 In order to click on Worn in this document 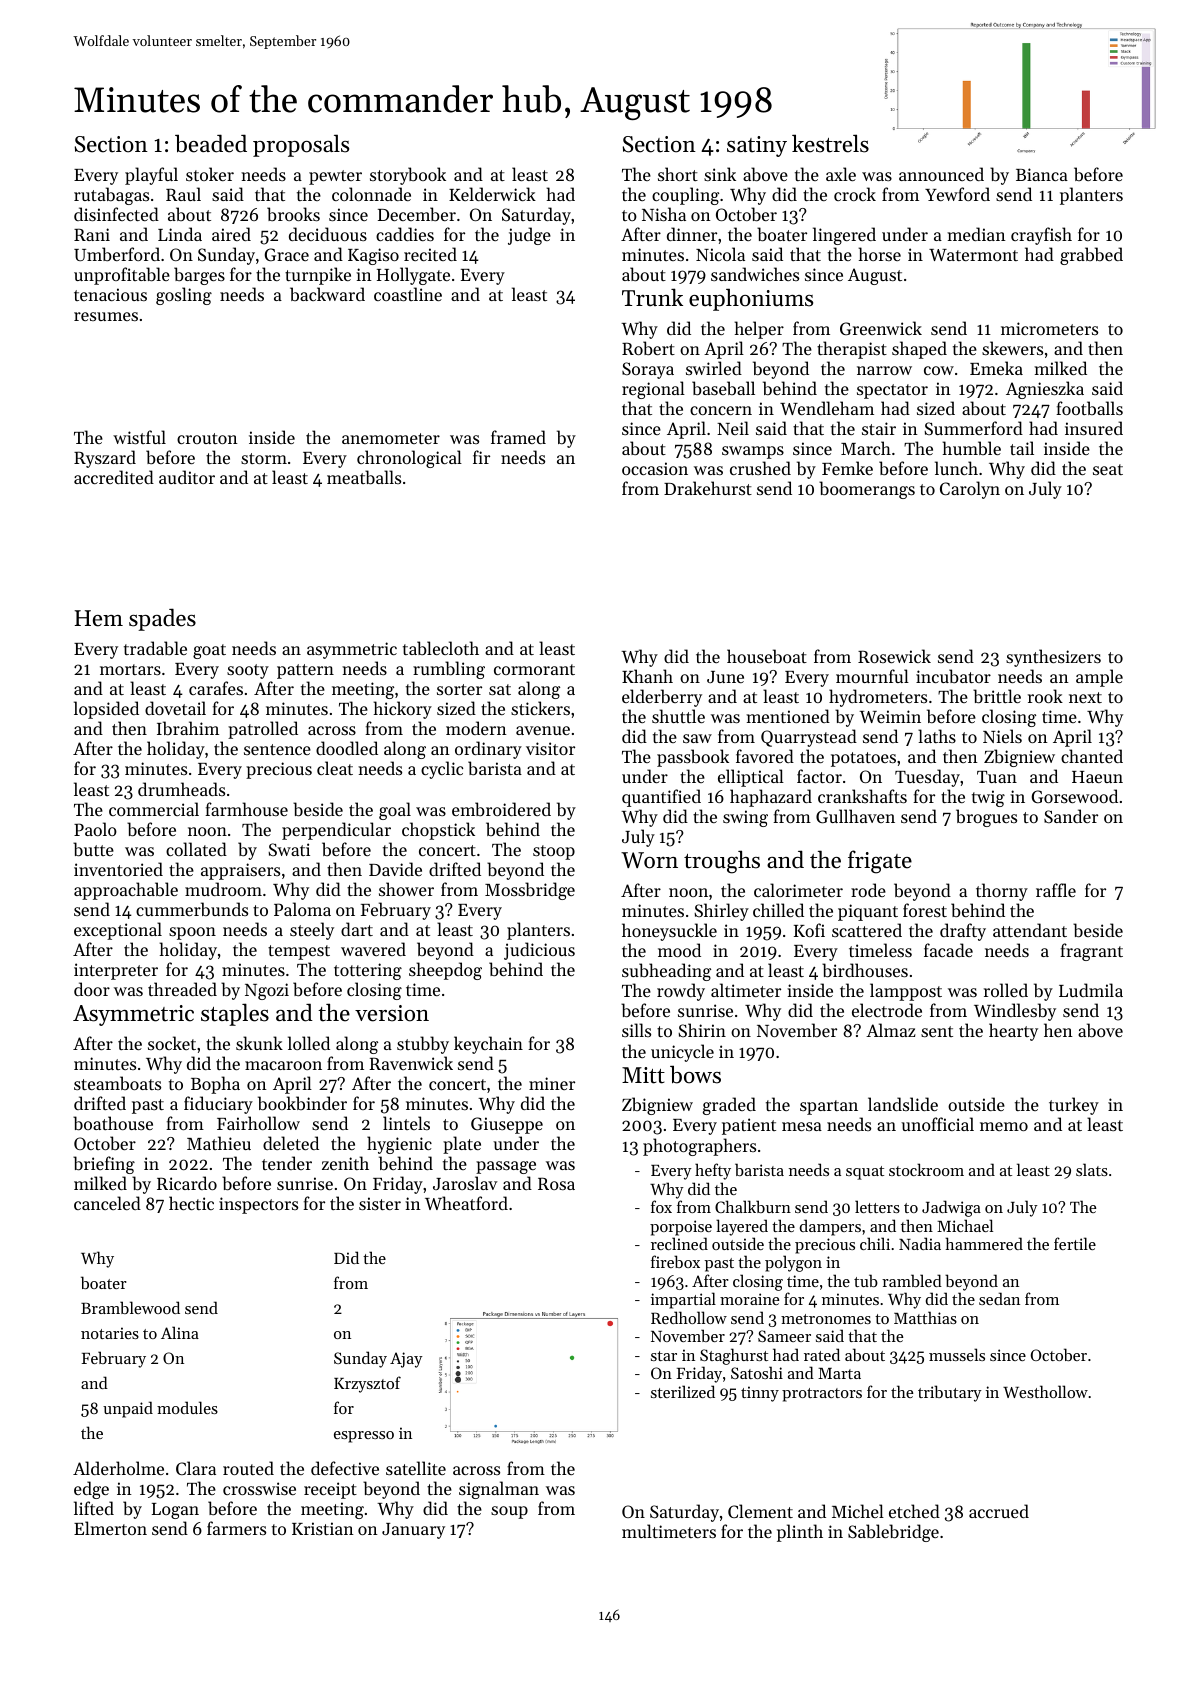, I will do `click(649, 860)`.
